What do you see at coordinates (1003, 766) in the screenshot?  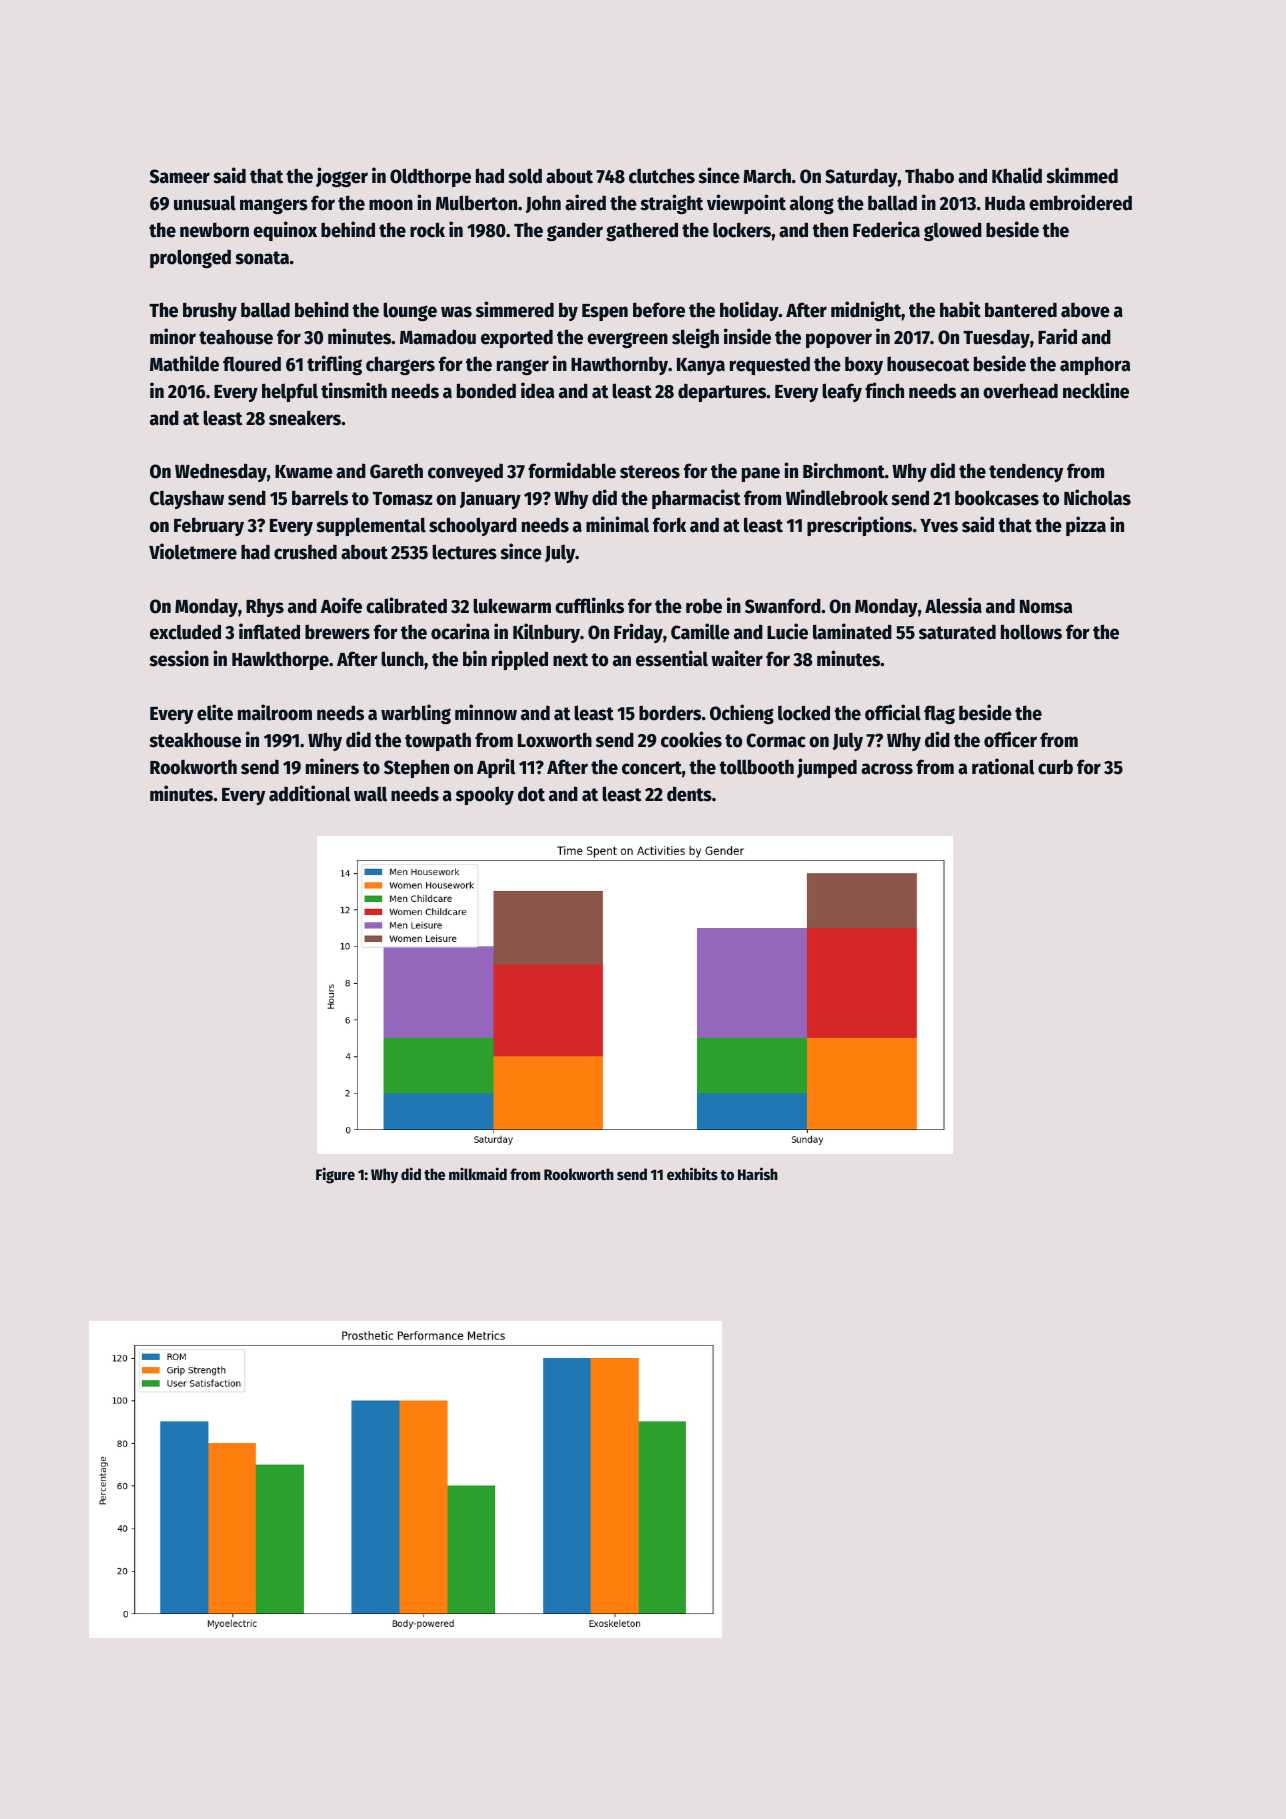 I see `rational` at bounding box center [1003, 766].
